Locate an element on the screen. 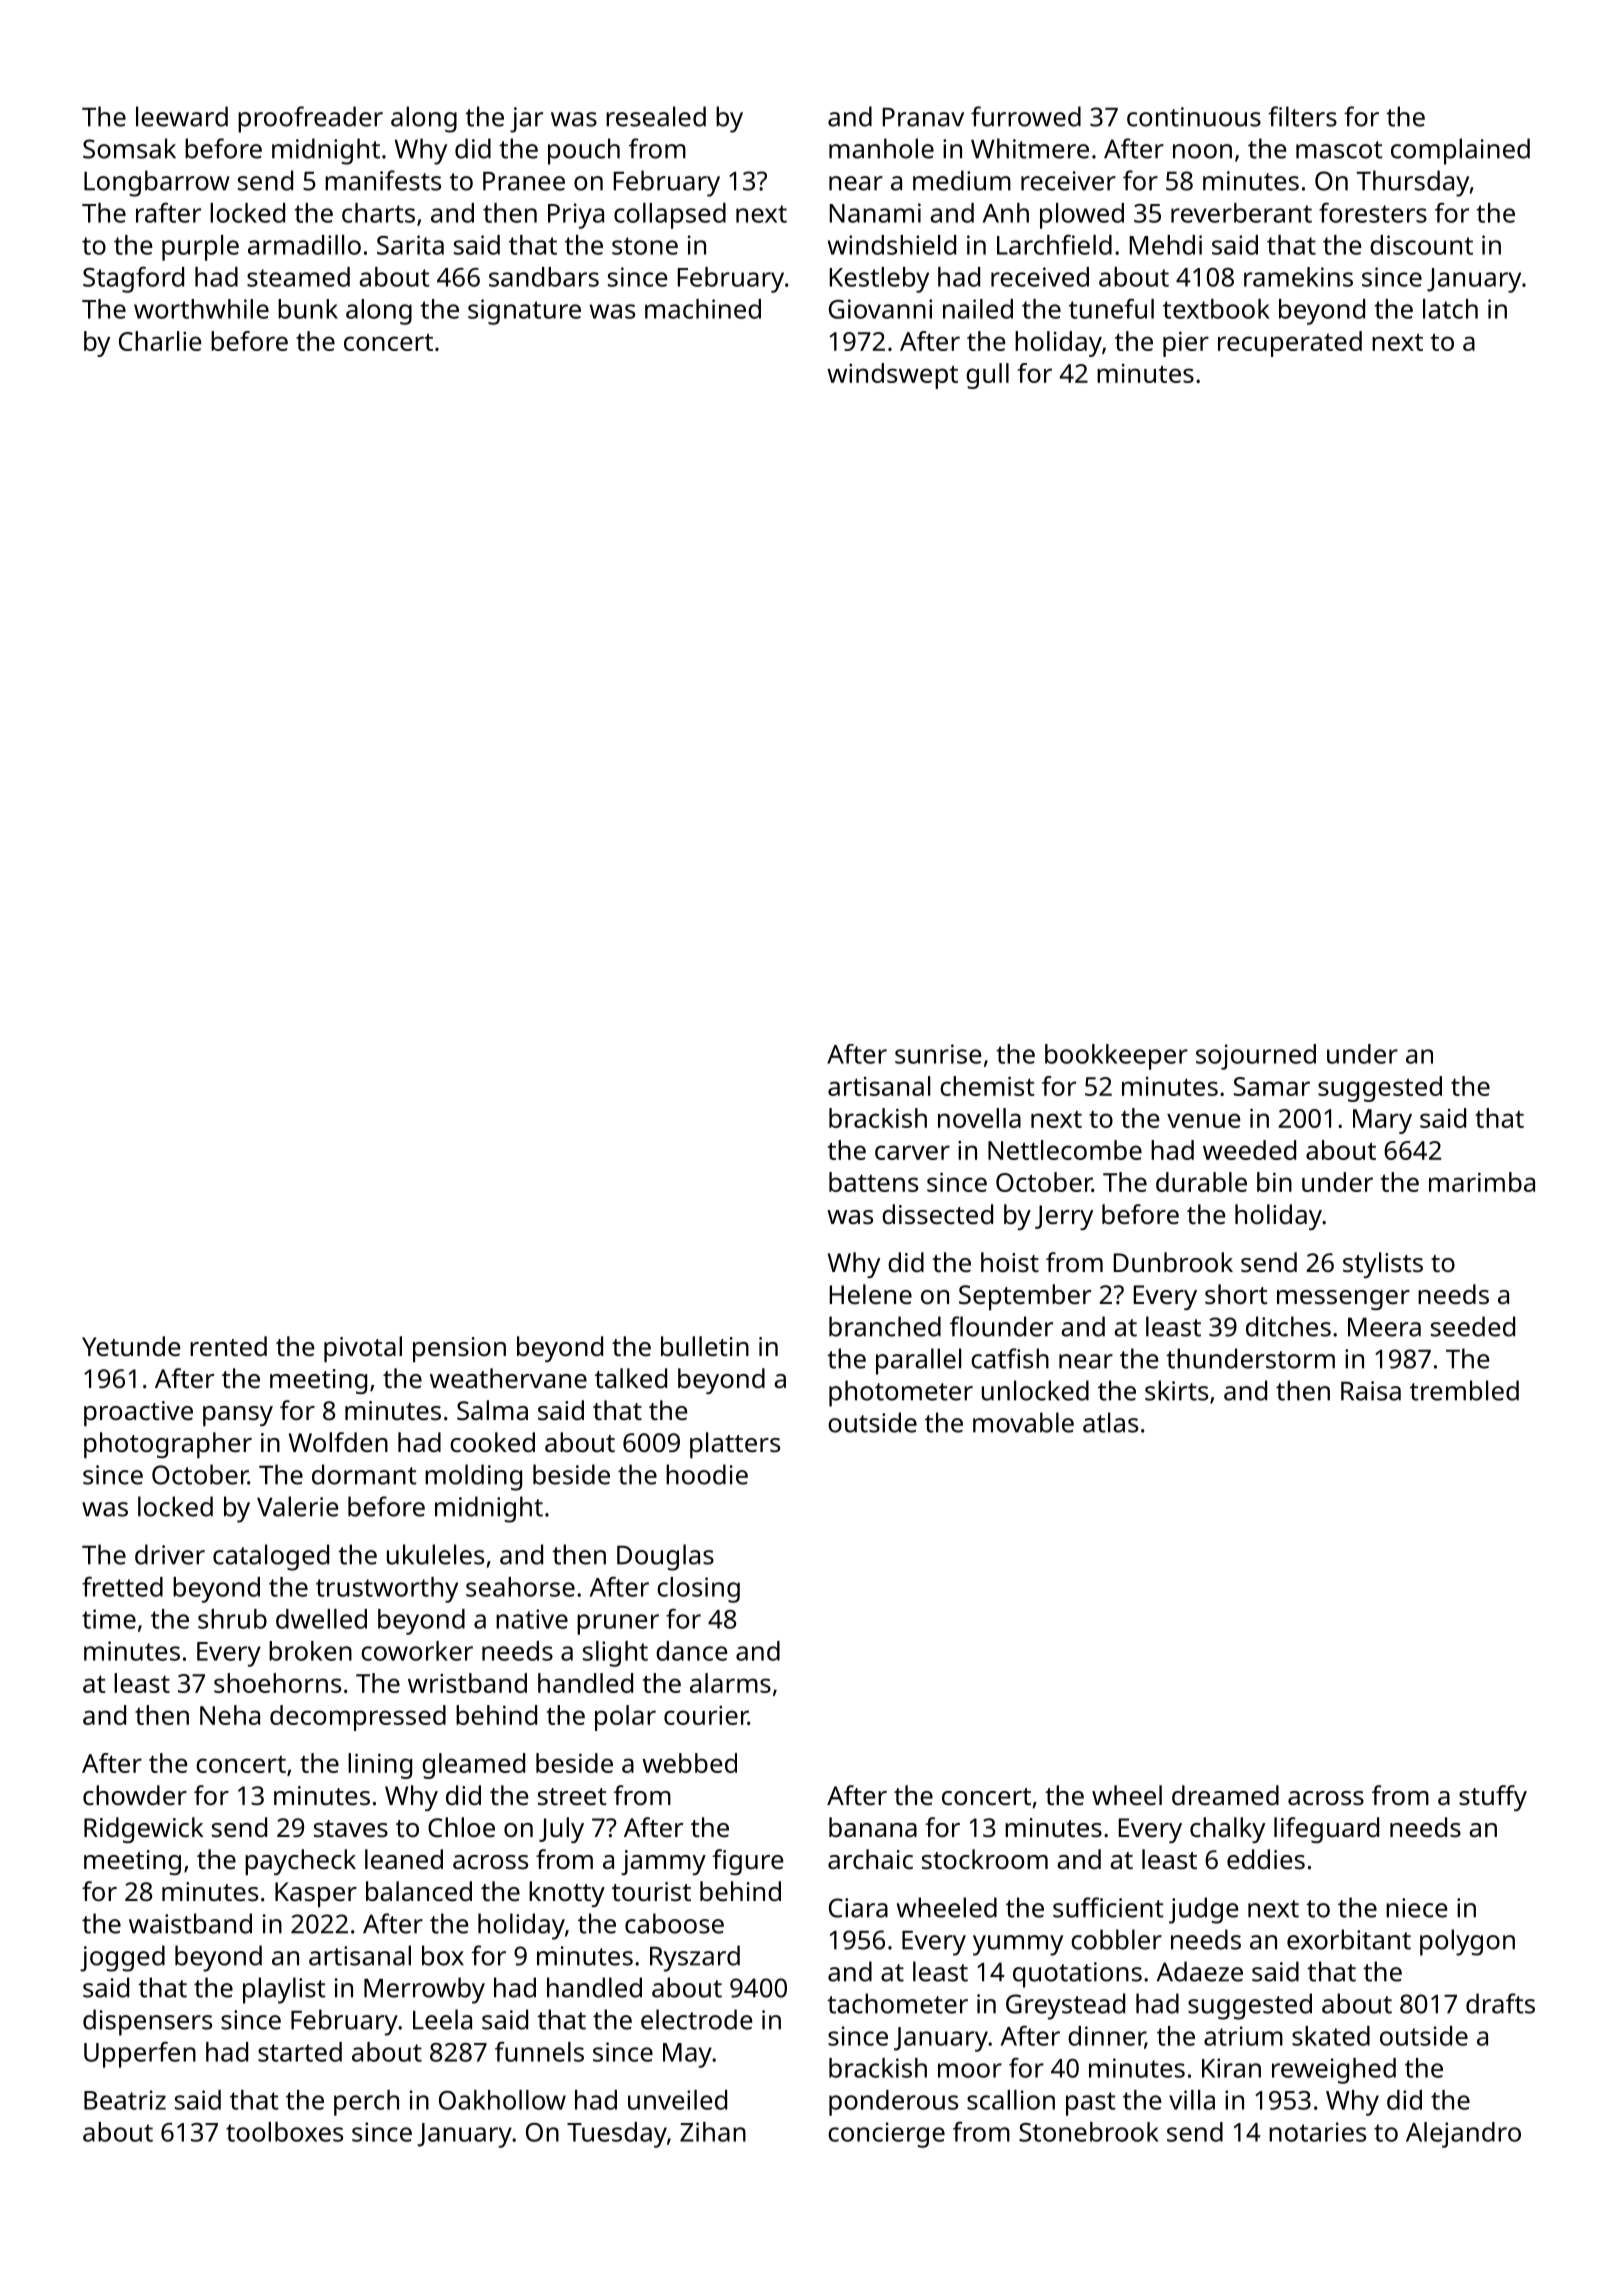 The height and width of the screenshot is (2292, 1620). jar is located at coordinates (526, 120).
